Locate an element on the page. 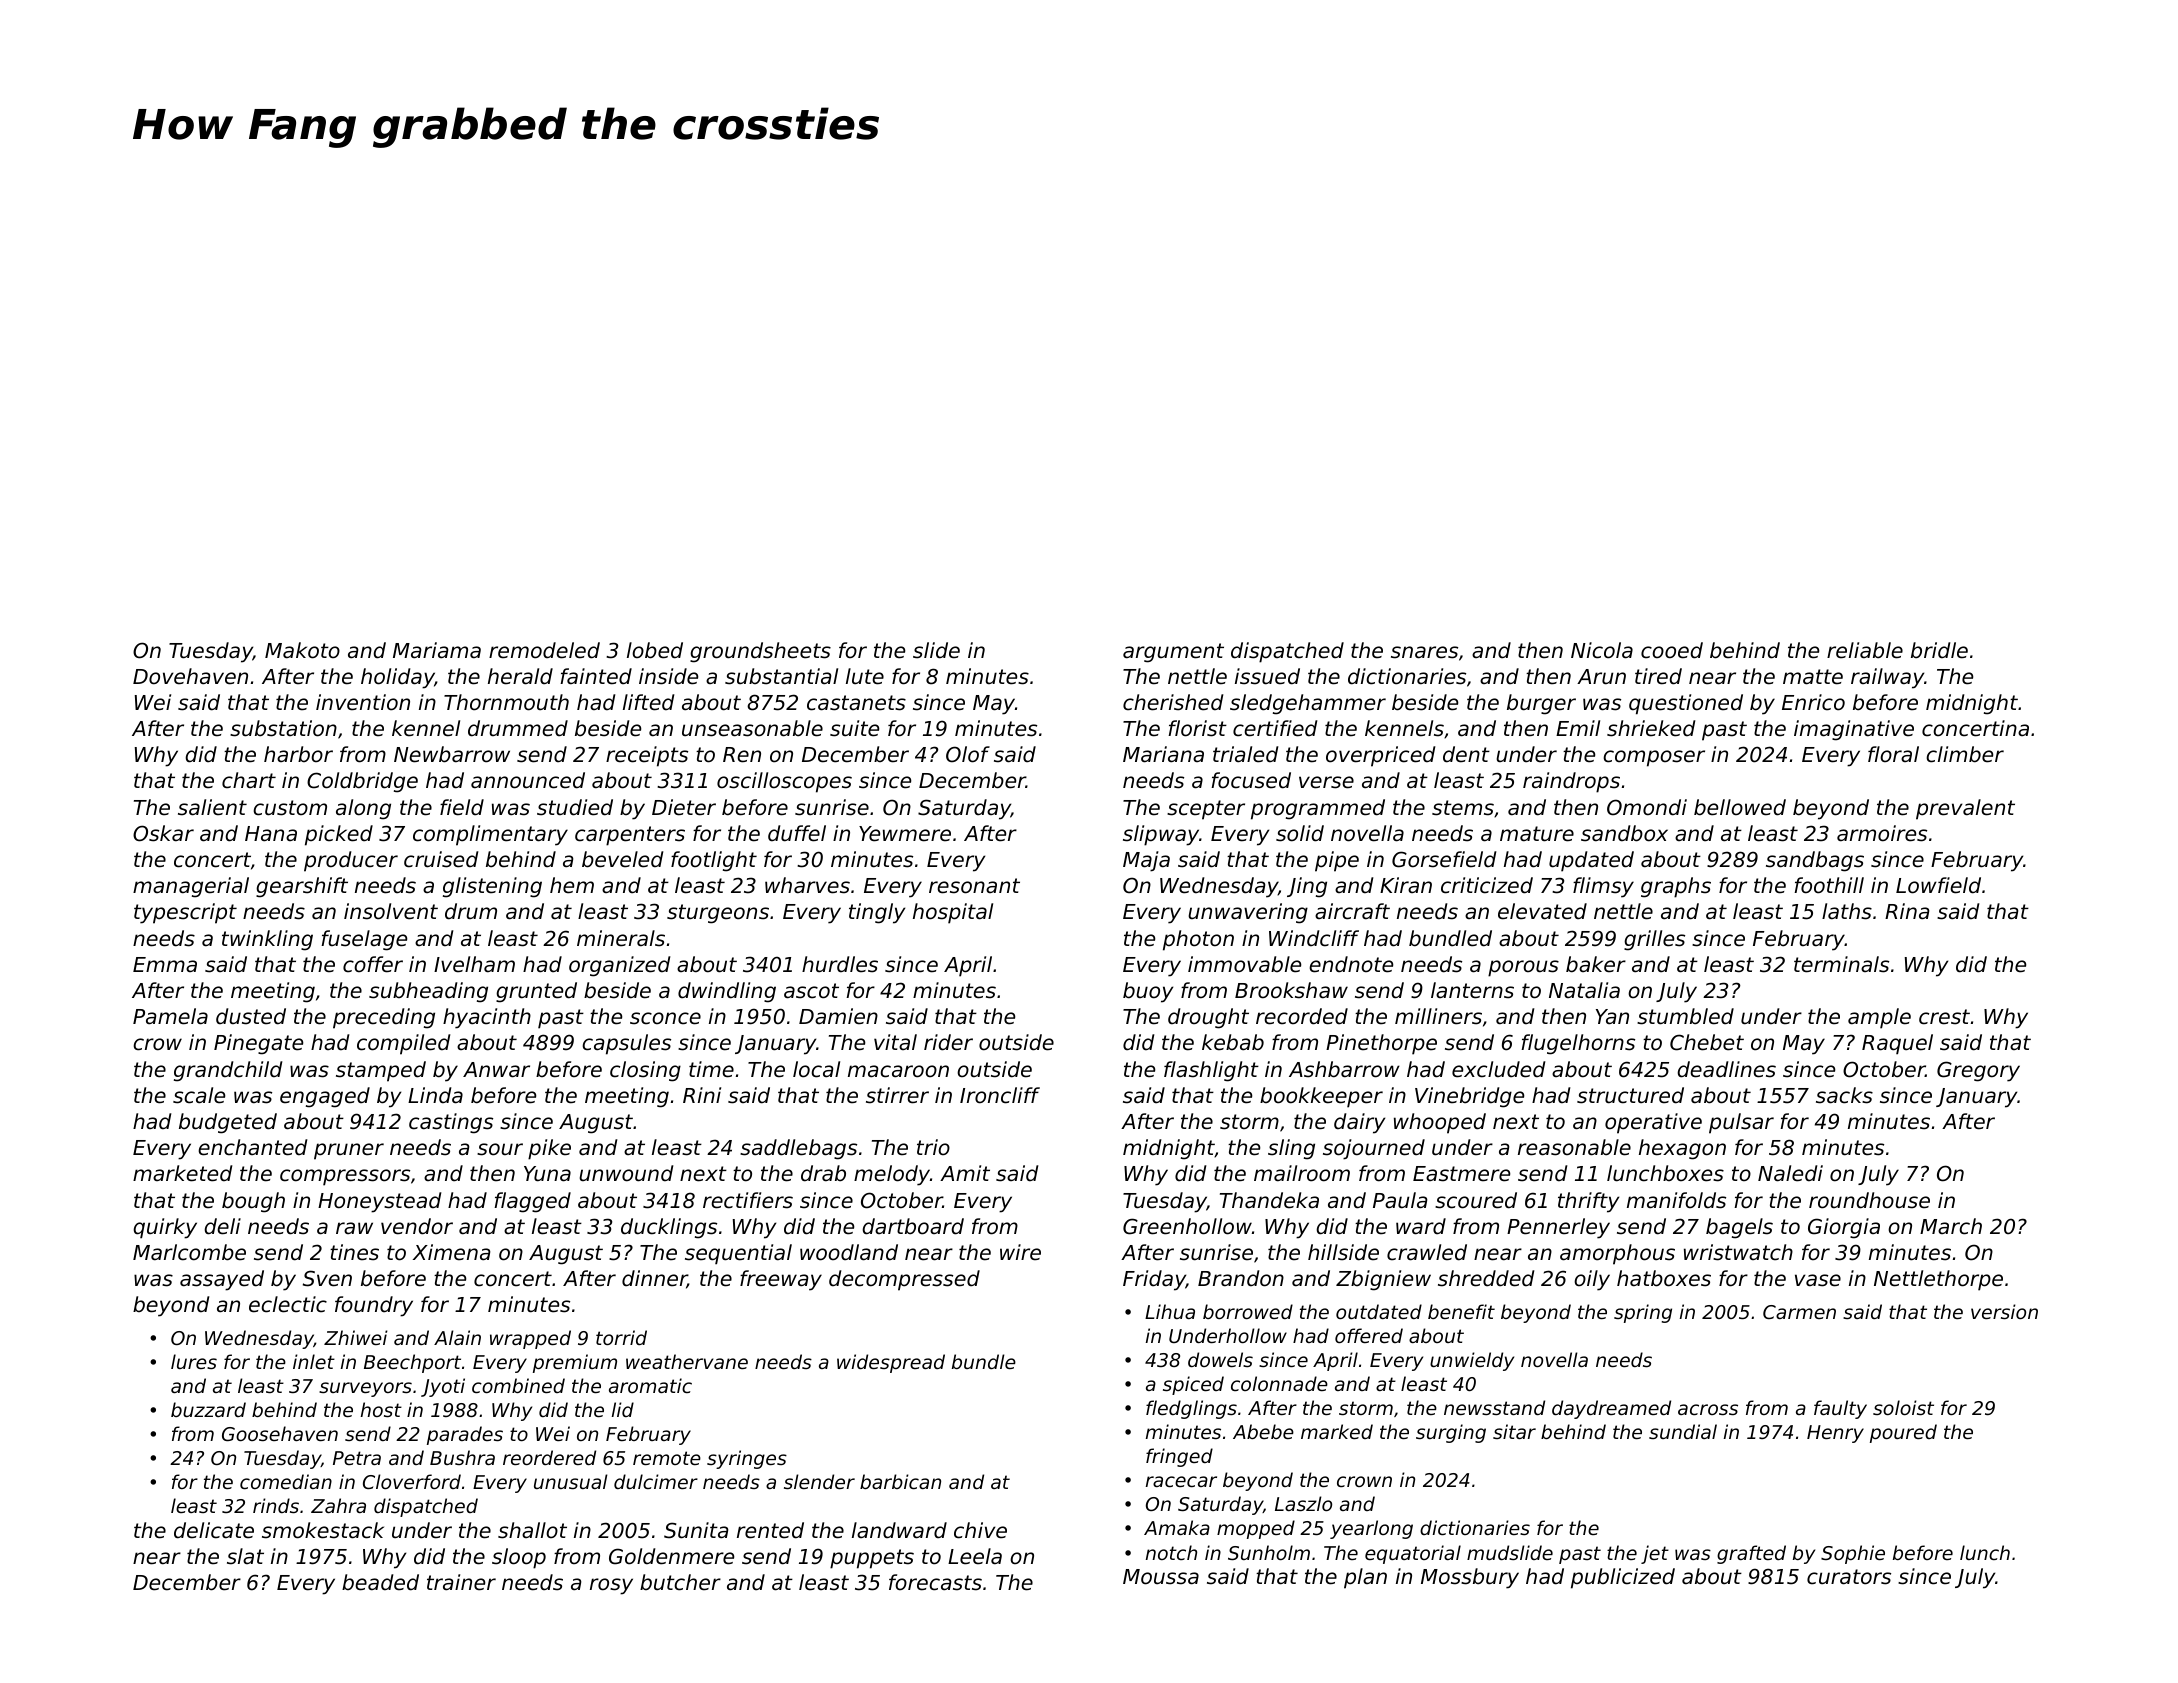 The width and height of the image is (2178, 1683). Goosehaven is located at coordinates (280, 1433).
